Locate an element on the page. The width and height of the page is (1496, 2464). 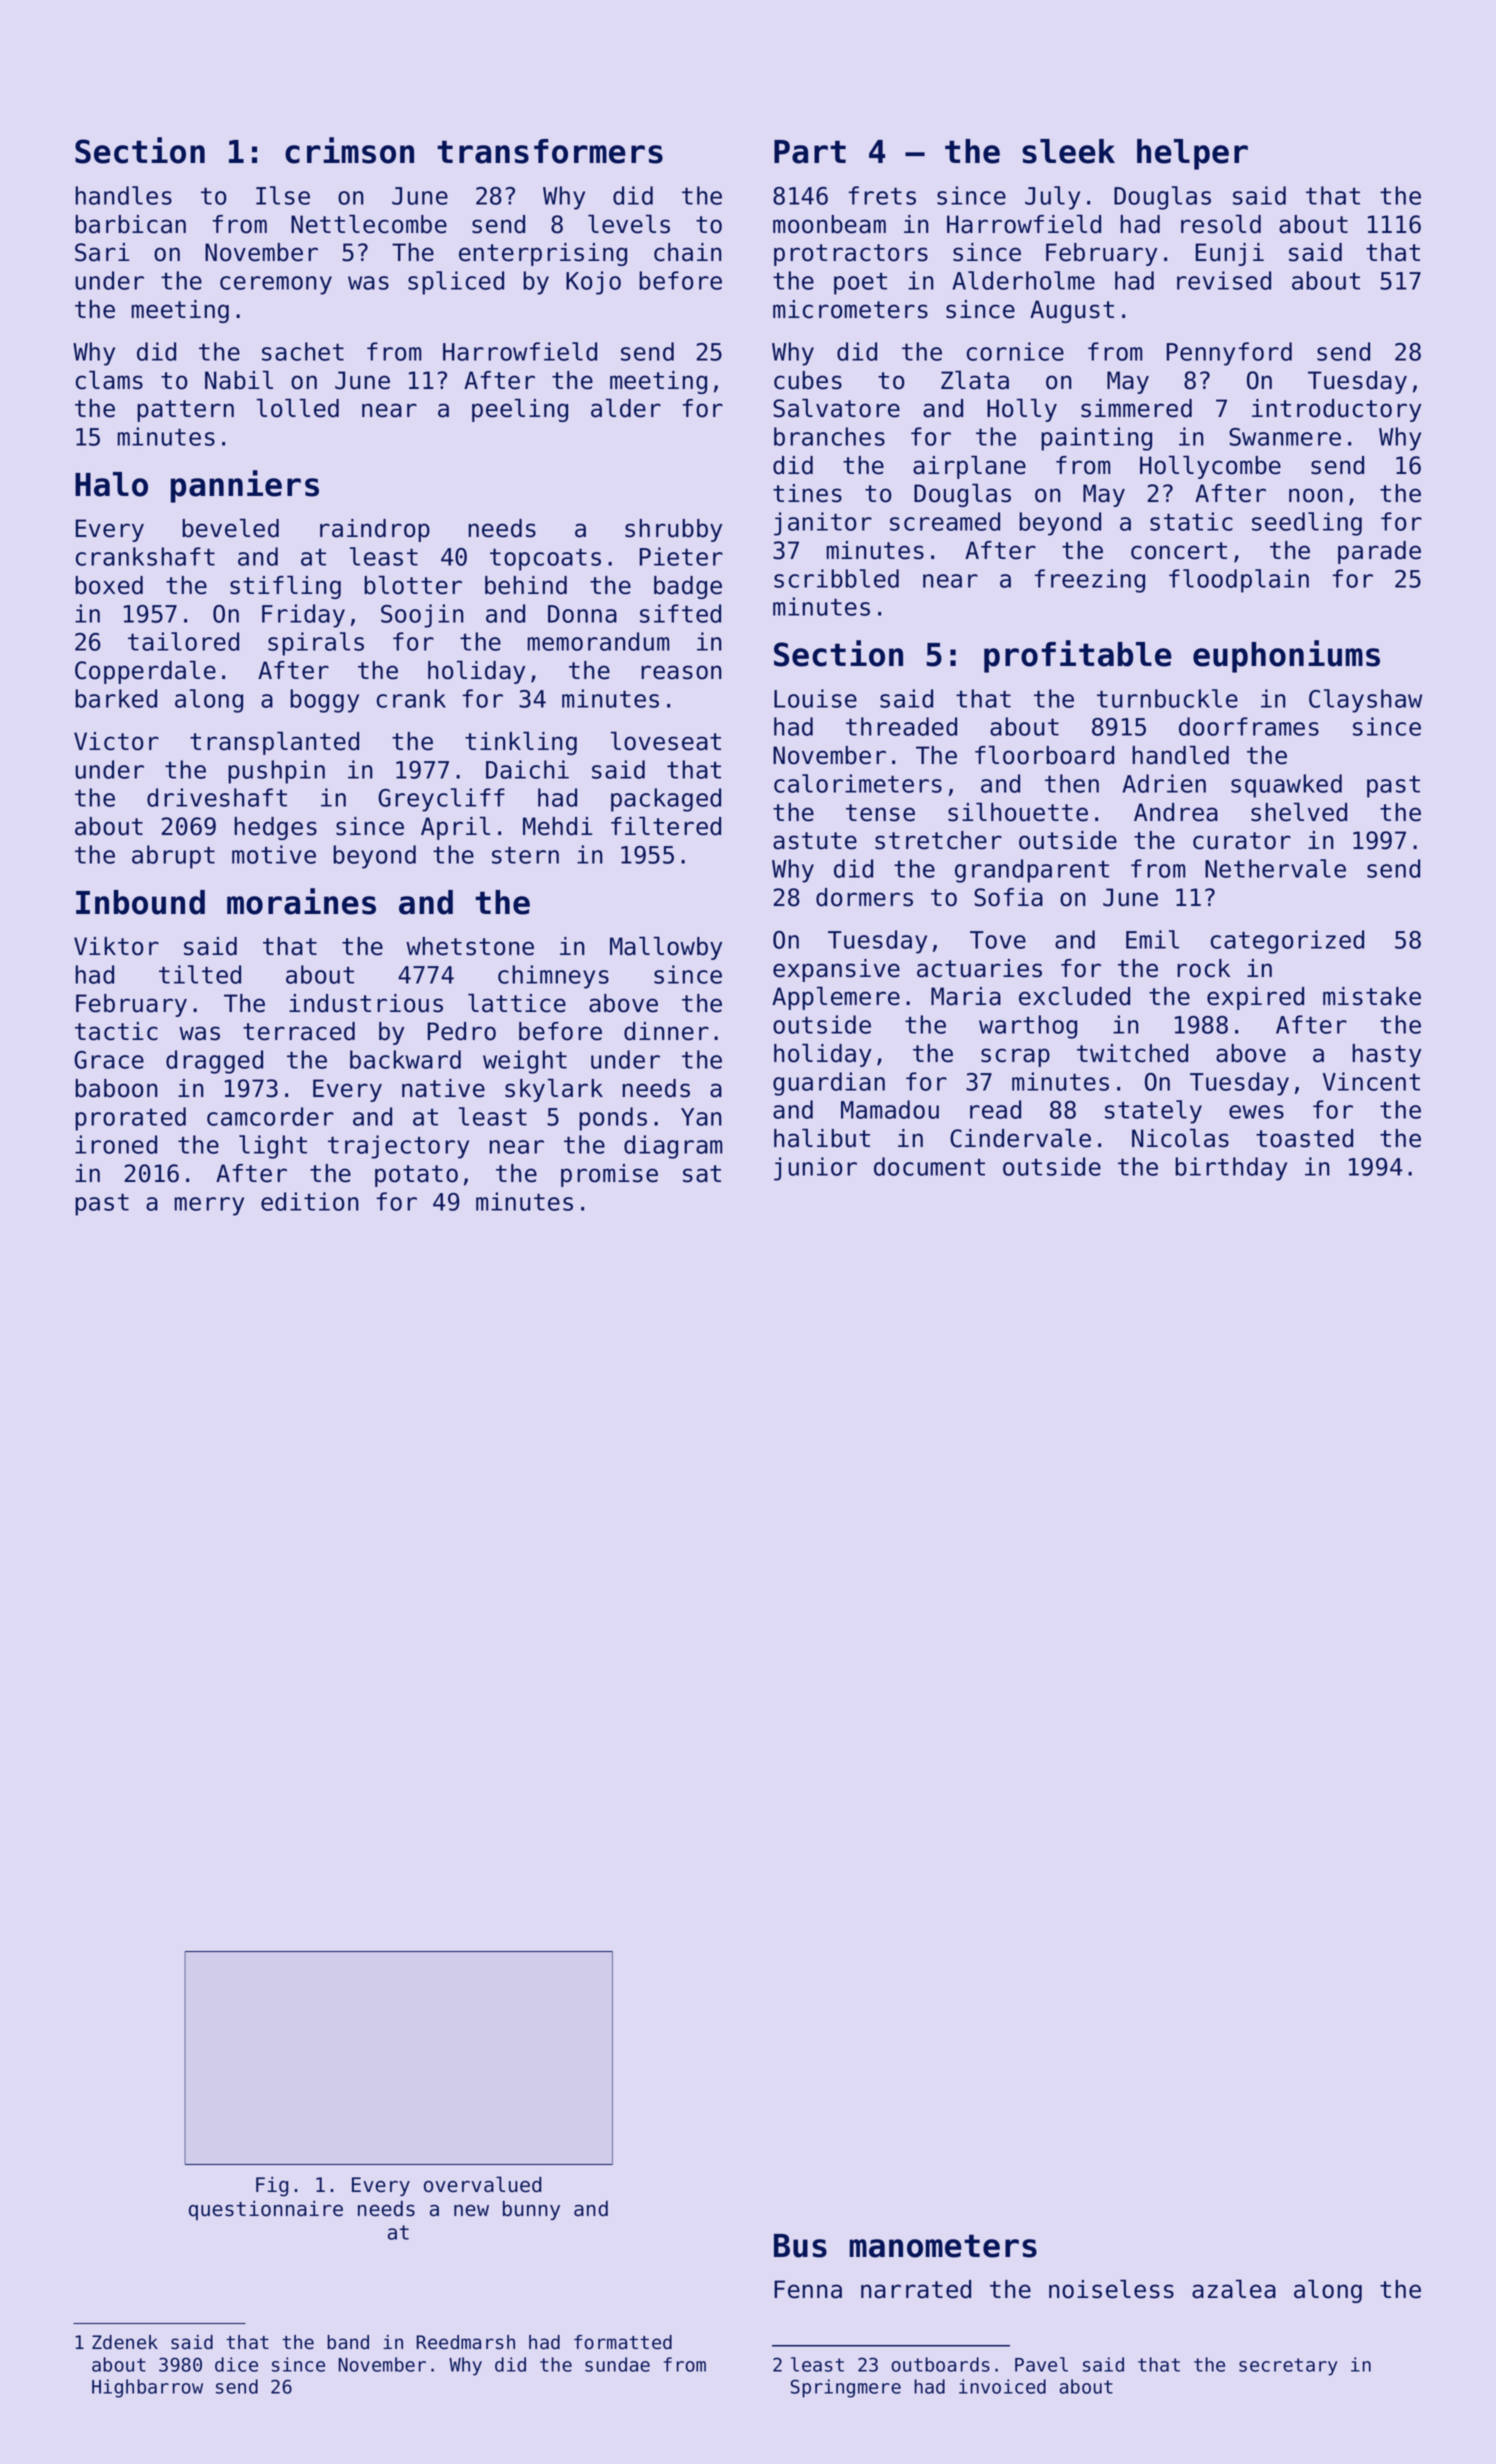
Mallowby is located at coordinates (666, 948).
